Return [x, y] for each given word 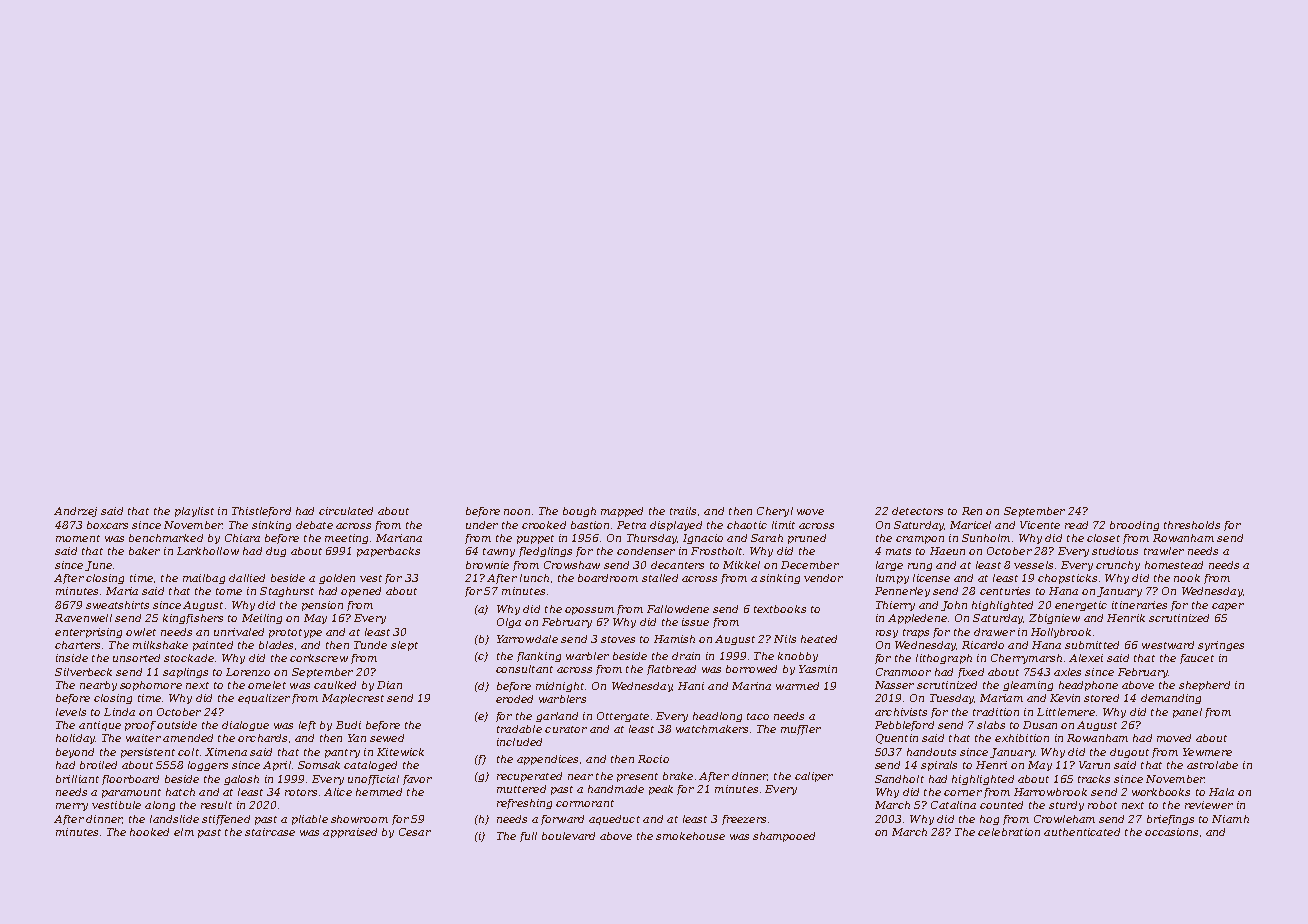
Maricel [970, 525]
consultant [524, 669]
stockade [189, 658]
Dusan [1040, 725]
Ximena [226, 752]
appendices [547, 760]
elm [184, 832]
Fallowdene [678, 609]
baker [144, 551]
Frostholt [716, 551]
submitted [1092, 645]
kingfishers [193, 619]
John [954, 606]
